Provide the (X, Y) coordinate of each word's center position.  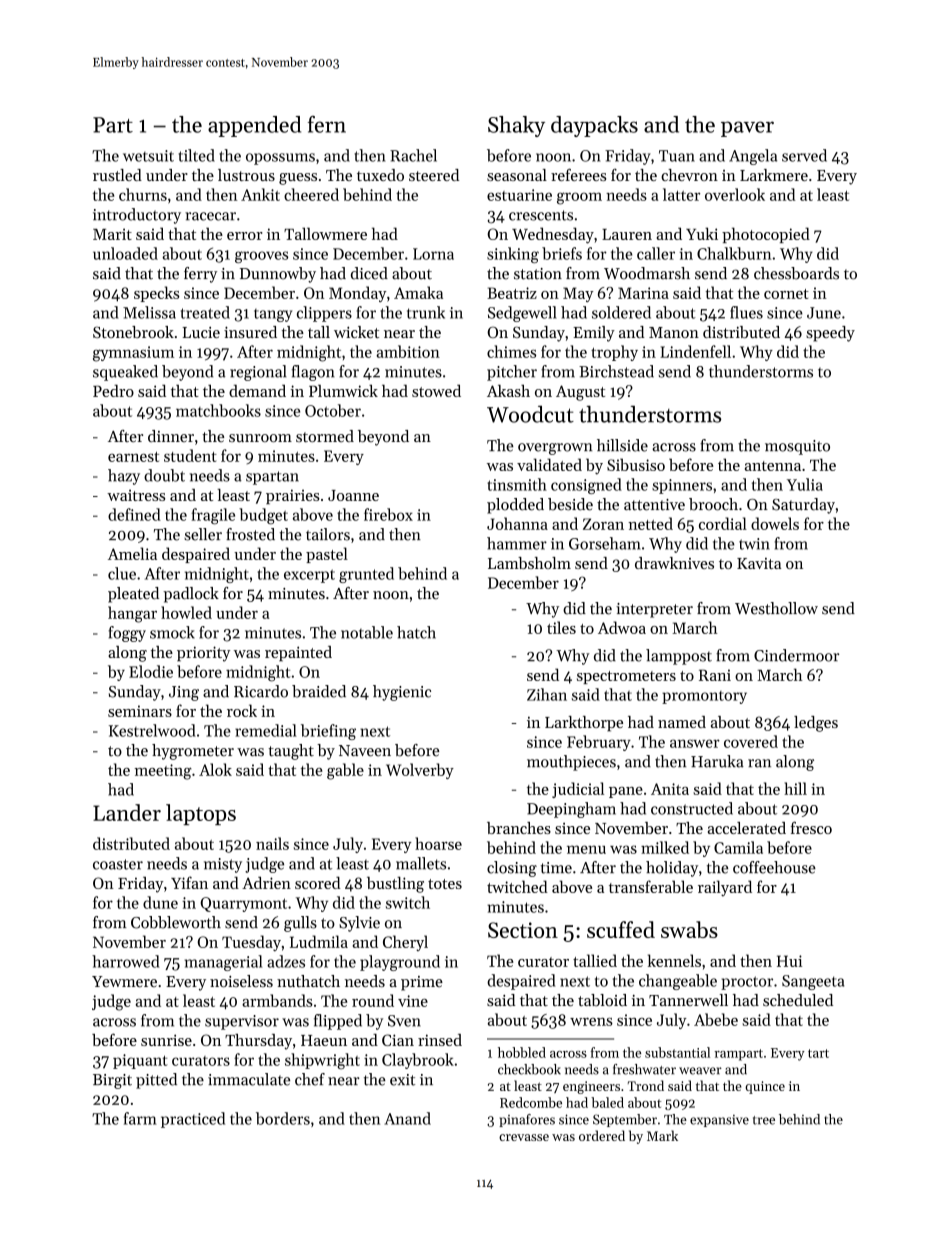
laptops (201, 814)
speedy (830, 334)
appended (254, 126)
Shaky (516, 126)
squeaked (125, 373)
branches (519, 828)
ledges (816, 724)
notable (367, 632)
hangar (132, 614)
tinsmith (517, 484)
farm (140, 1118)
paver (747, 129)
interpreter (654, 610)
